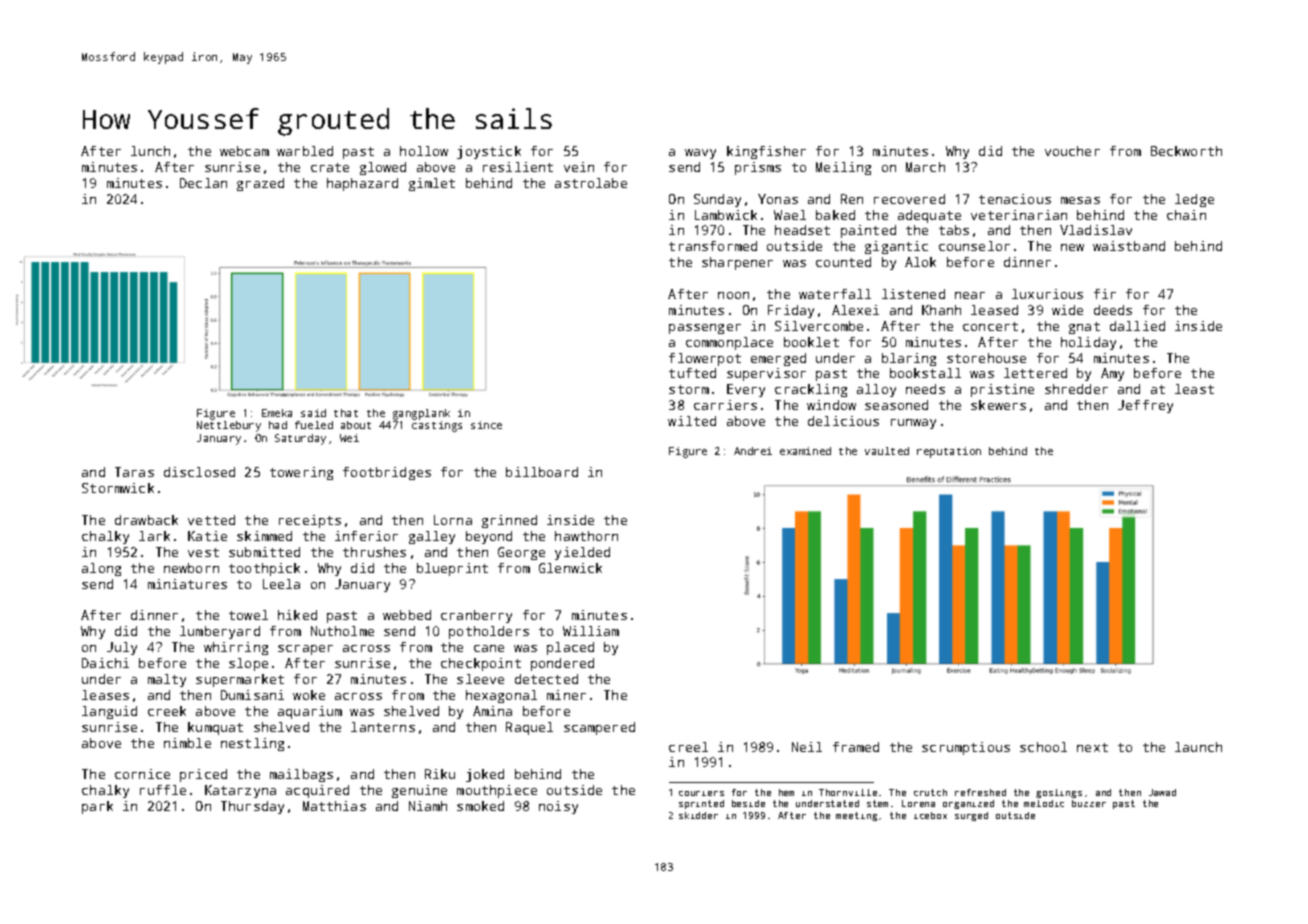  What do you see at coordinates (1186, 151) in the document?
I see `Beckworth` at bounding box center [1186, 151].
